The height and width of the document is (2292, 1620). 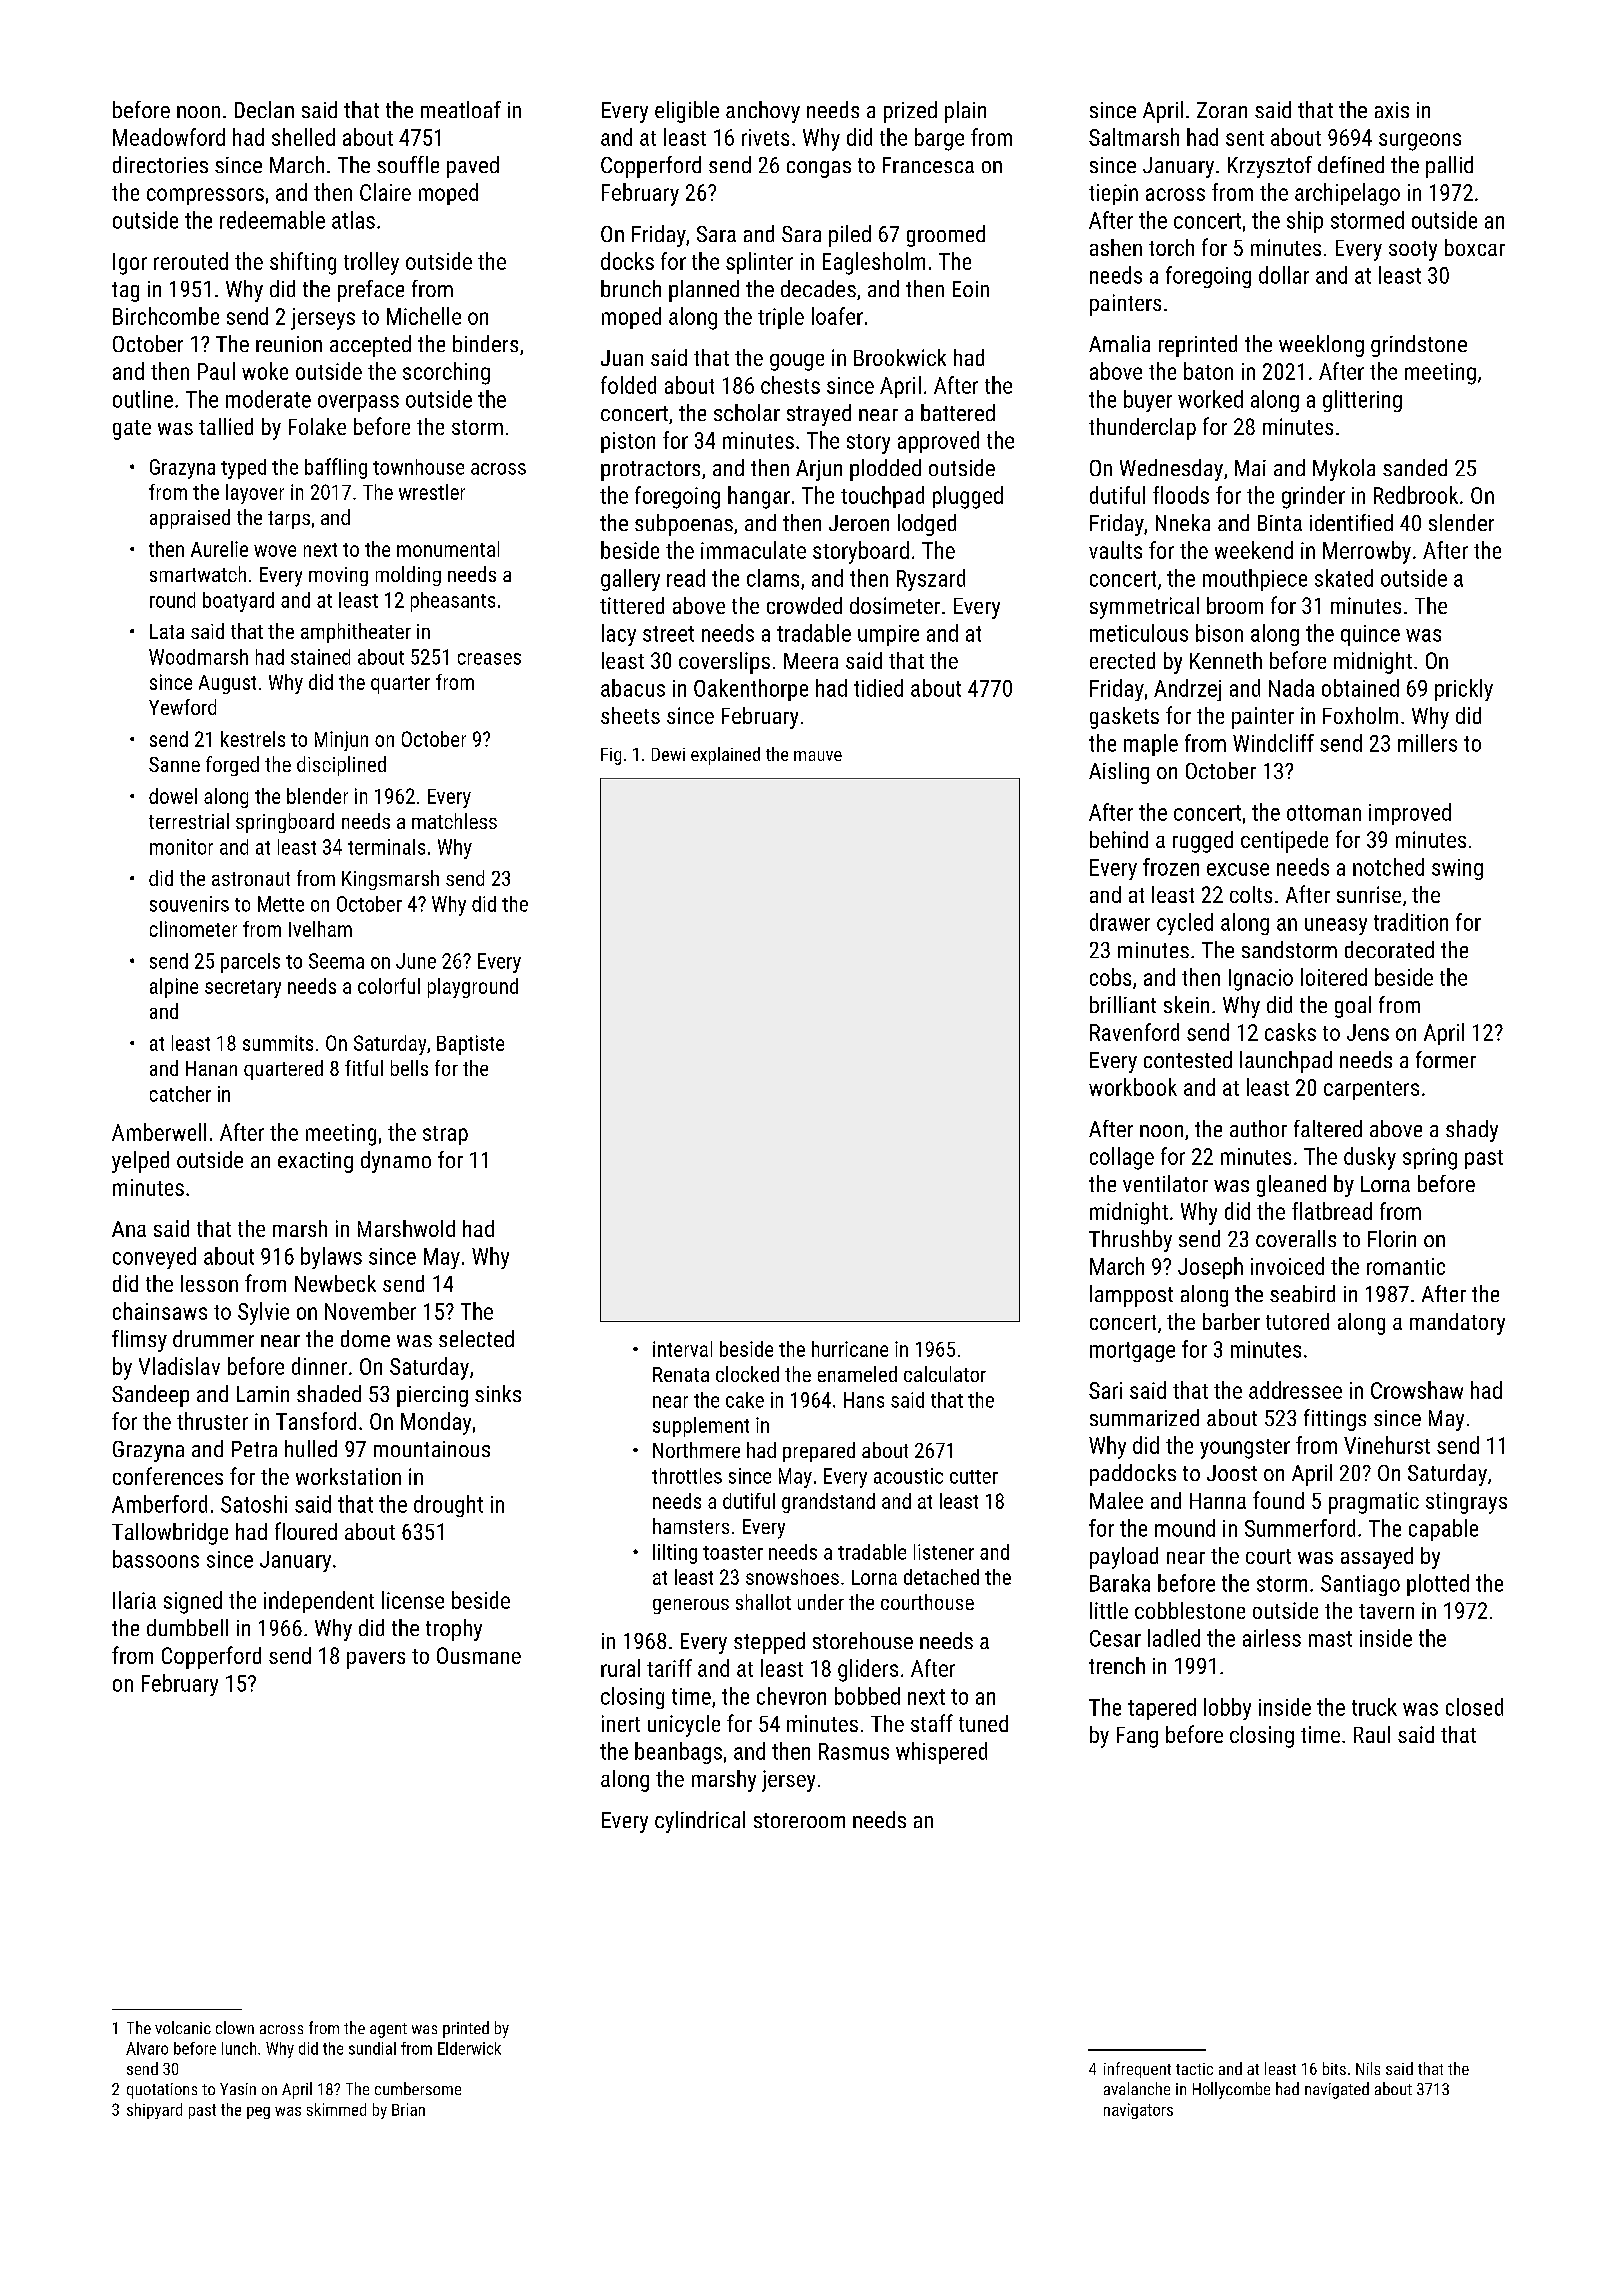 What do you see at coordinates (454, 821) in the document?
I see `matchless` at bounding box center [454, 821].
